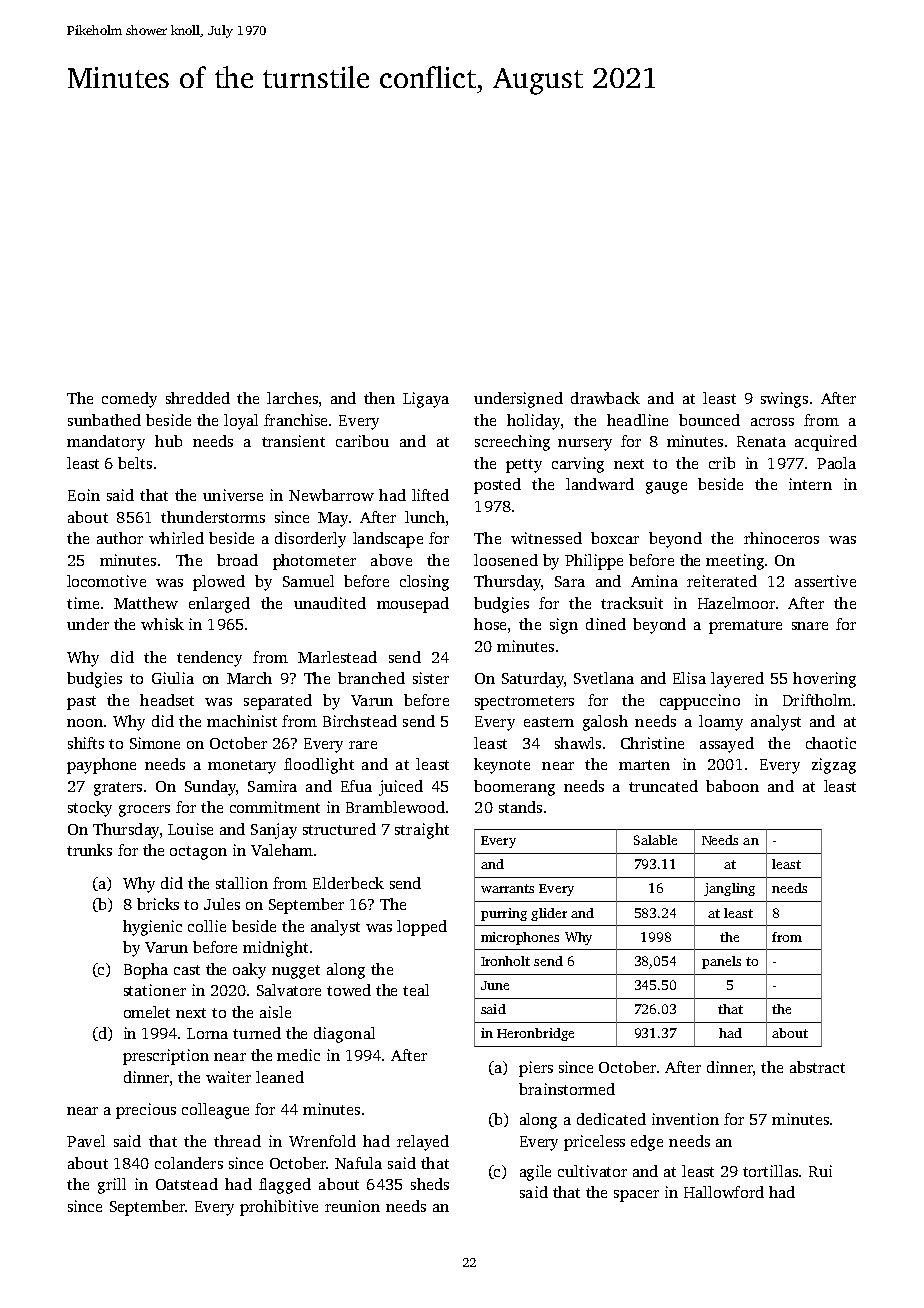  I want to click on relayed, so click(423, 1143).
